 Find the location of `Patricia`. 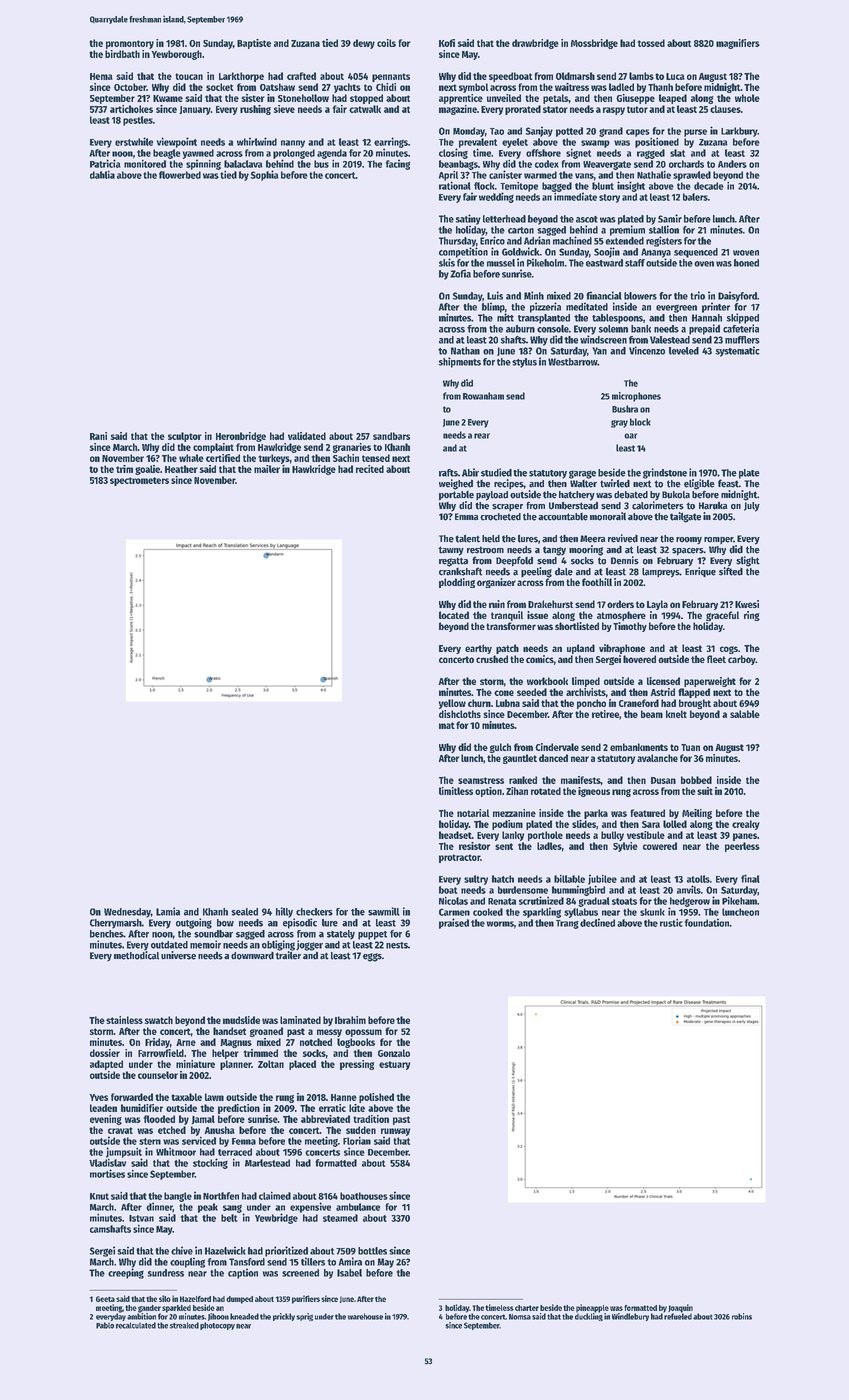

Patricia is located at coordinates (105, 163).
